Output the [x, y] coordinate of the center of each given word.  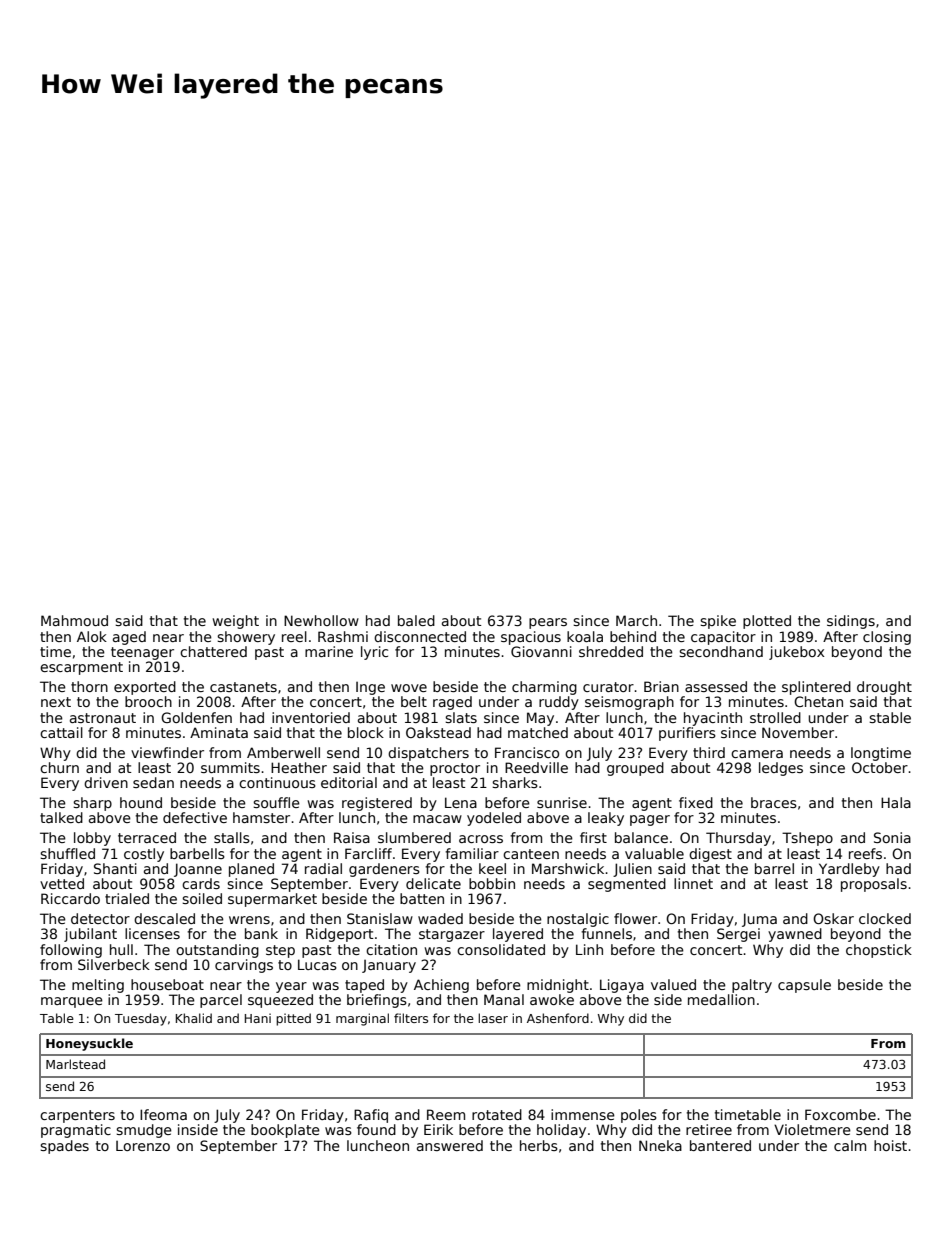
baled [416, 620]
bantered [720, 1145]
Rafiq [371, 1116]
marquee [72, 1002]
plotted [767, 622]
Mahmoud [74, 620]
